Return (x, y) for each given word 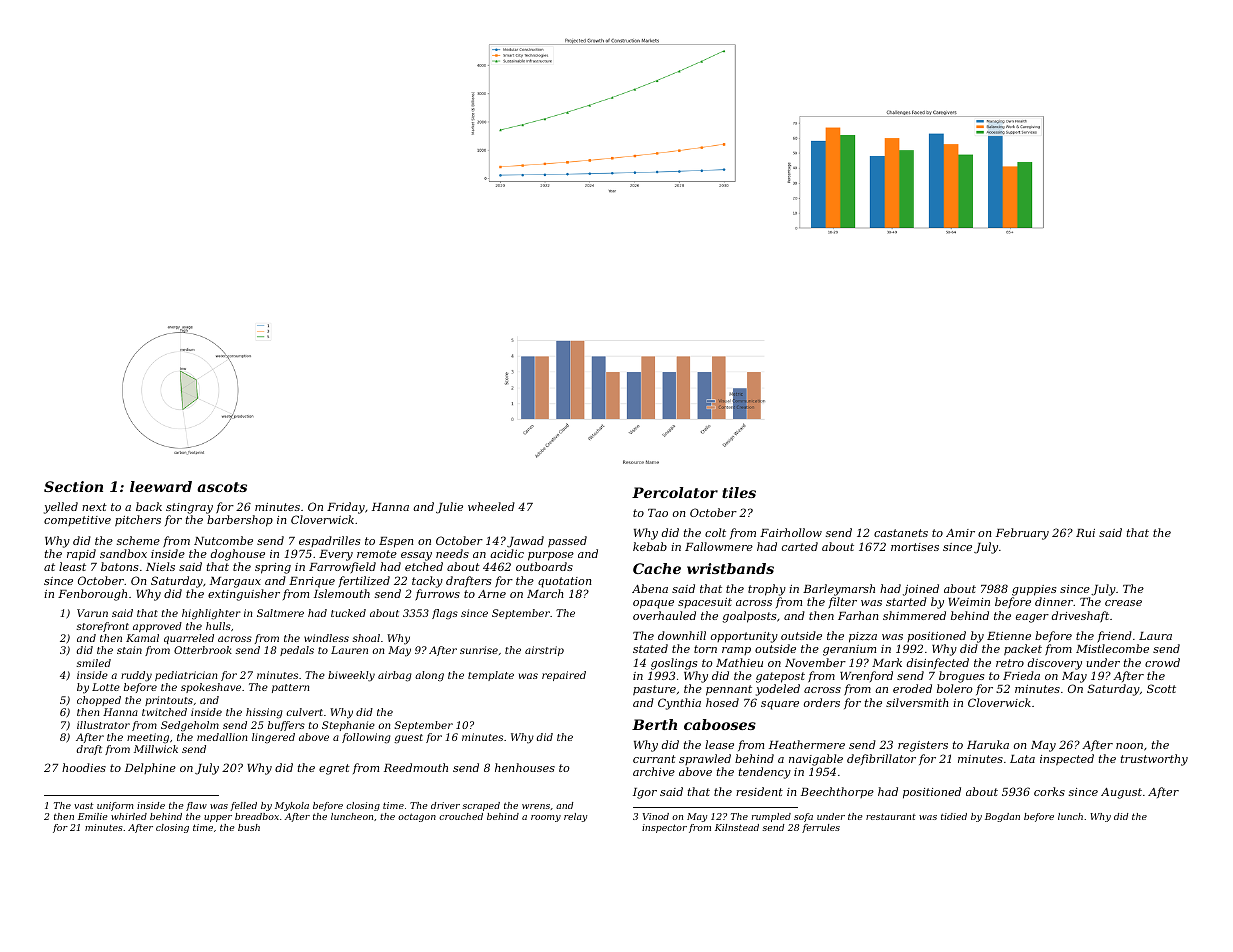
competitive (77, 521)
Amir (960, 533)
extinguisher (244, 595)
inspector (664, 828)
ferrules (821, 828)
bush (249, 827)
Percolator (675, 492)
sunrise (479, 650)
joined (921, 590)
